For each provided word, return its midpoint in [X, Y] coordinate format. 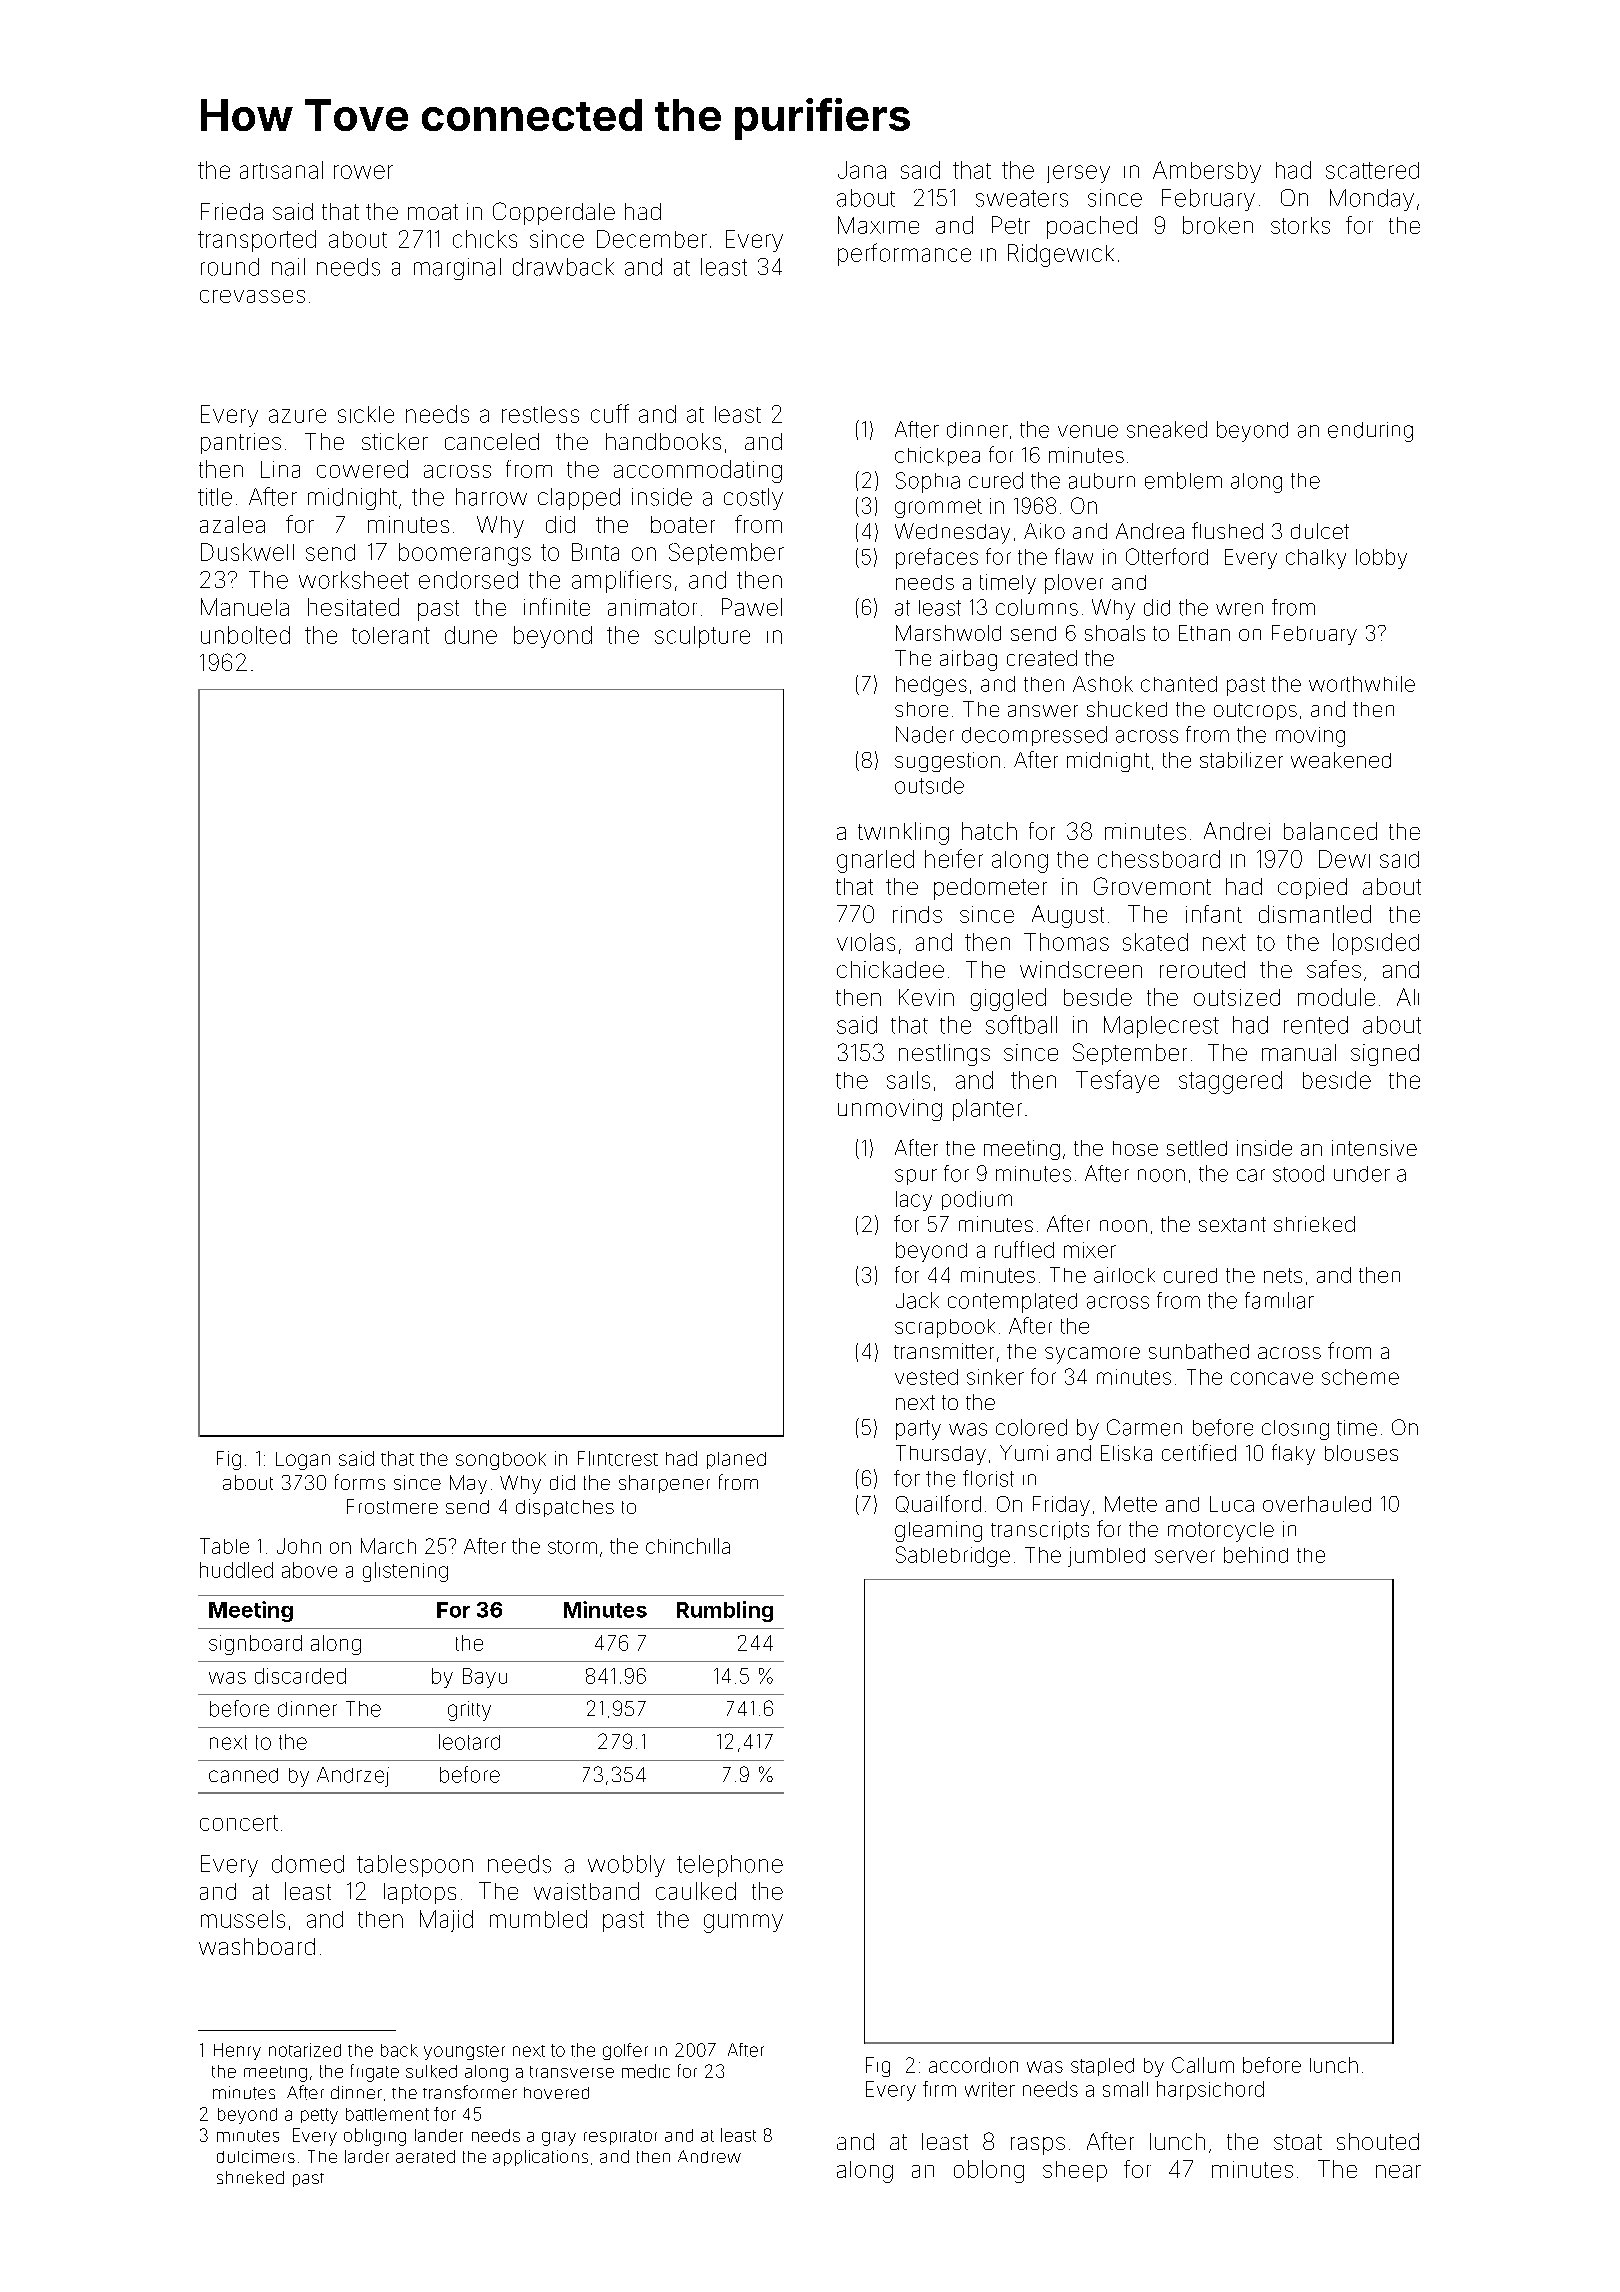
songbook [501, 1461]
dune [471, 635]
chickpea [937, 456]
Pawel [752, 607]
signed [1385, 1055]
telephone [730, 1866]
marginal [457, 269]
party [918, 1430]
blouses [1361, 1453]
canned [243, 1775]
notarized [305, 2050]
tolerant [391, 635]
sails [908, 1080]
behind [1256, 1555]
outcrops [1255, 711]
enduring [1370, 432]
